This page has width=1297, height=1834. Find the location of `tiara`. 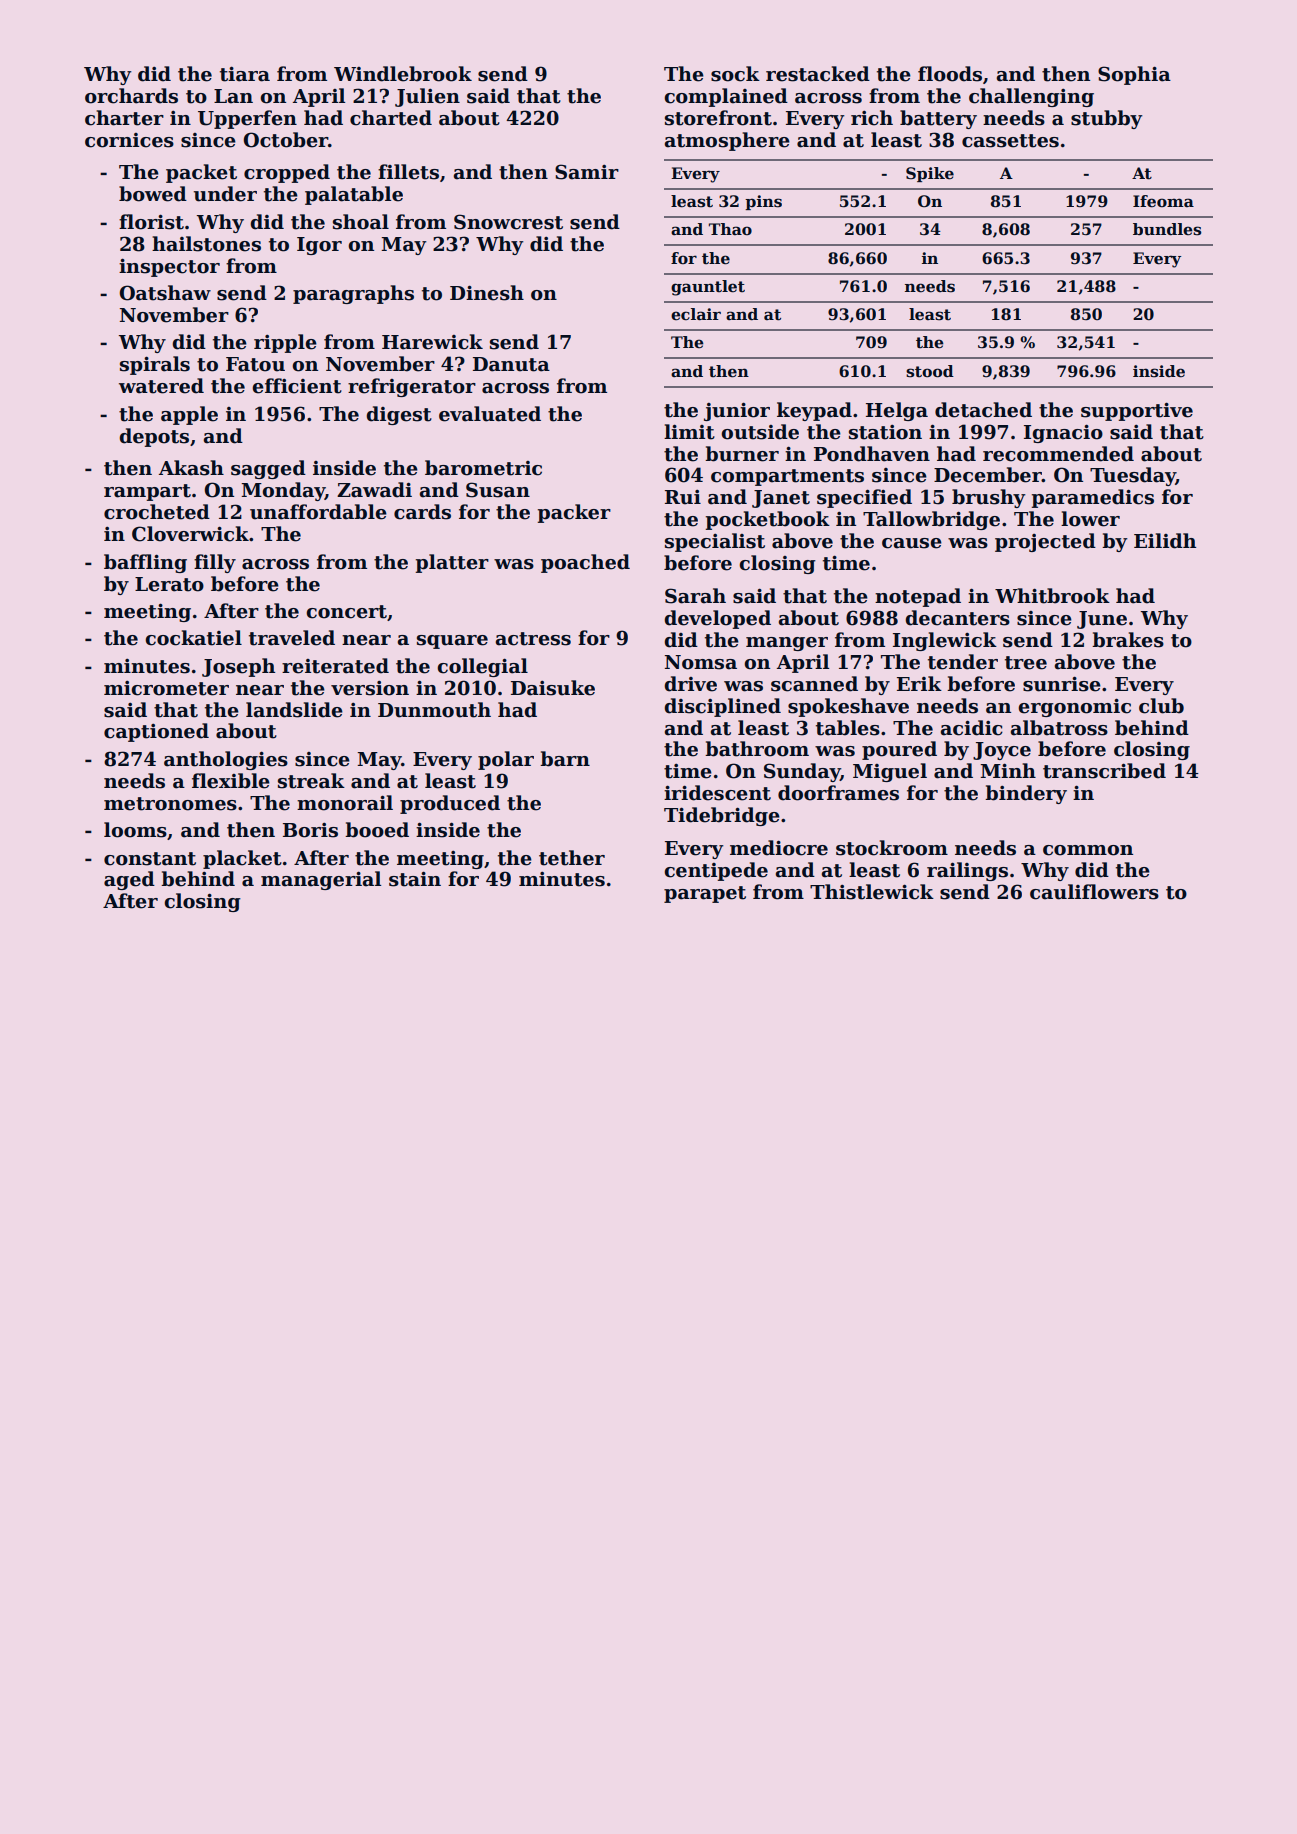

tiara is located at coordinates (245, 74).
